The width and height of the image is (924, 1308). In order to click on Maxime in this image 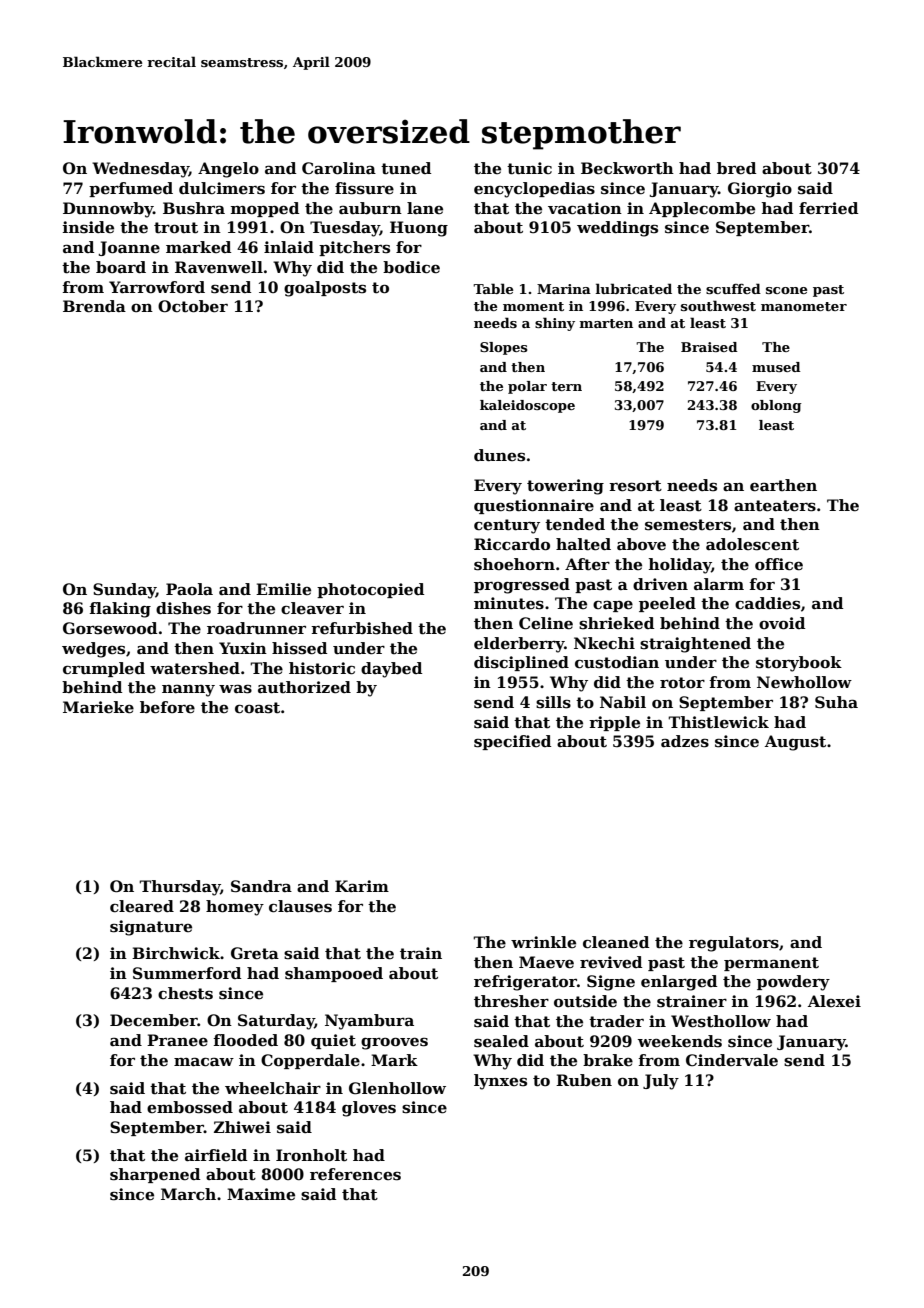, I will do `click(261, 1194)`.
